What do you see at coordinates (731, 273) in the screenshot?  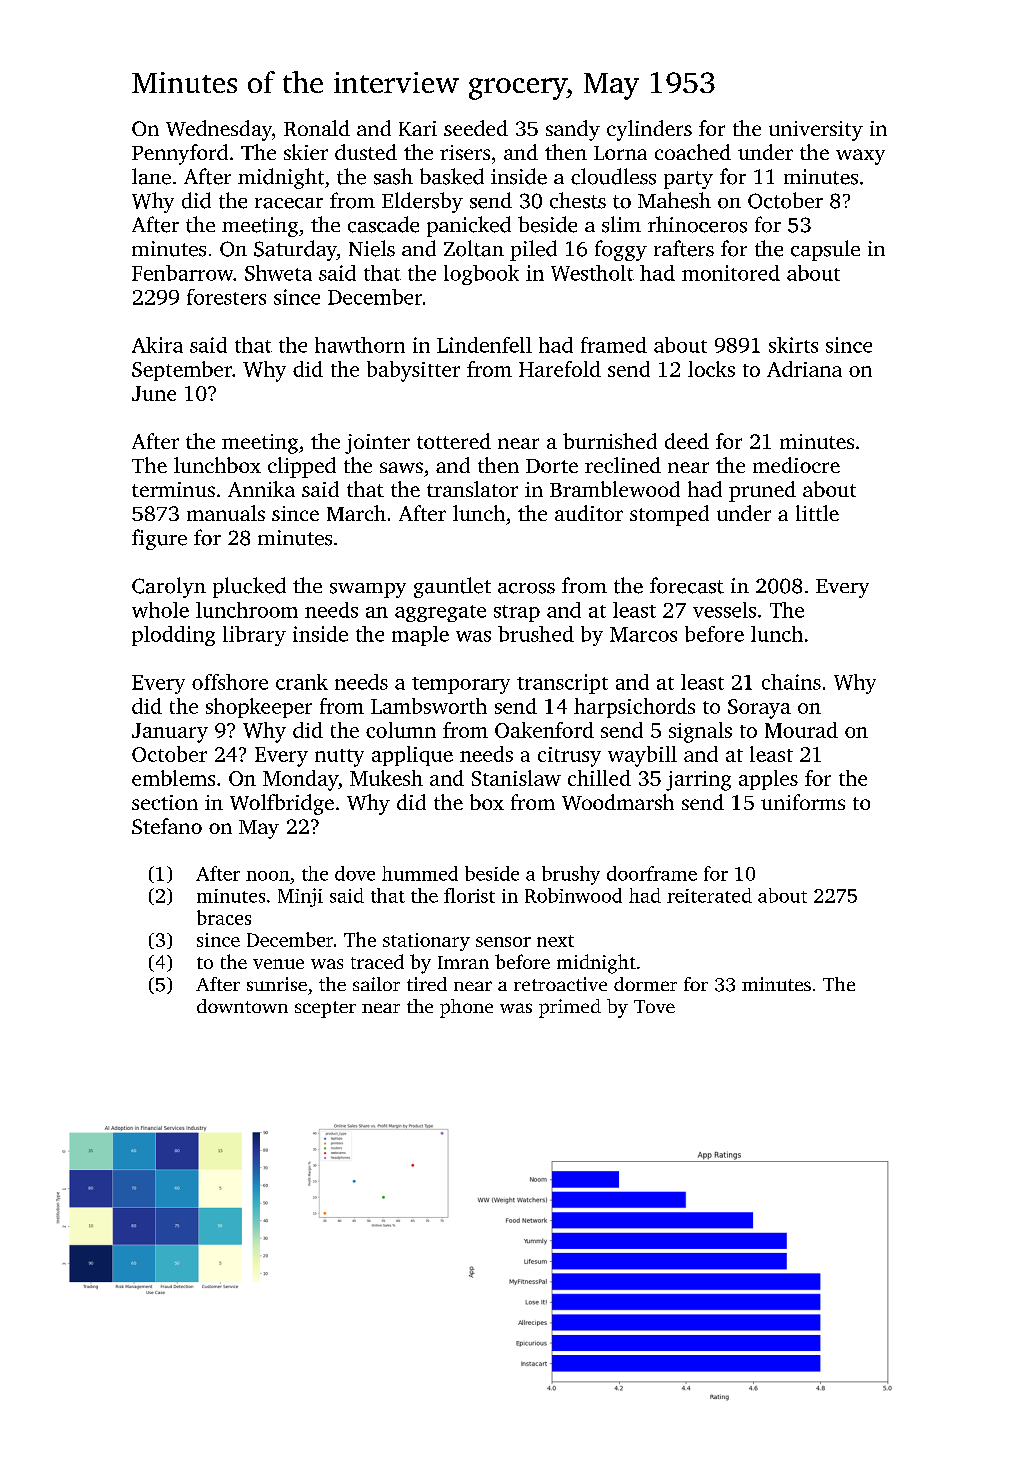 I see `monitored` at bounding box center [731, 273].
